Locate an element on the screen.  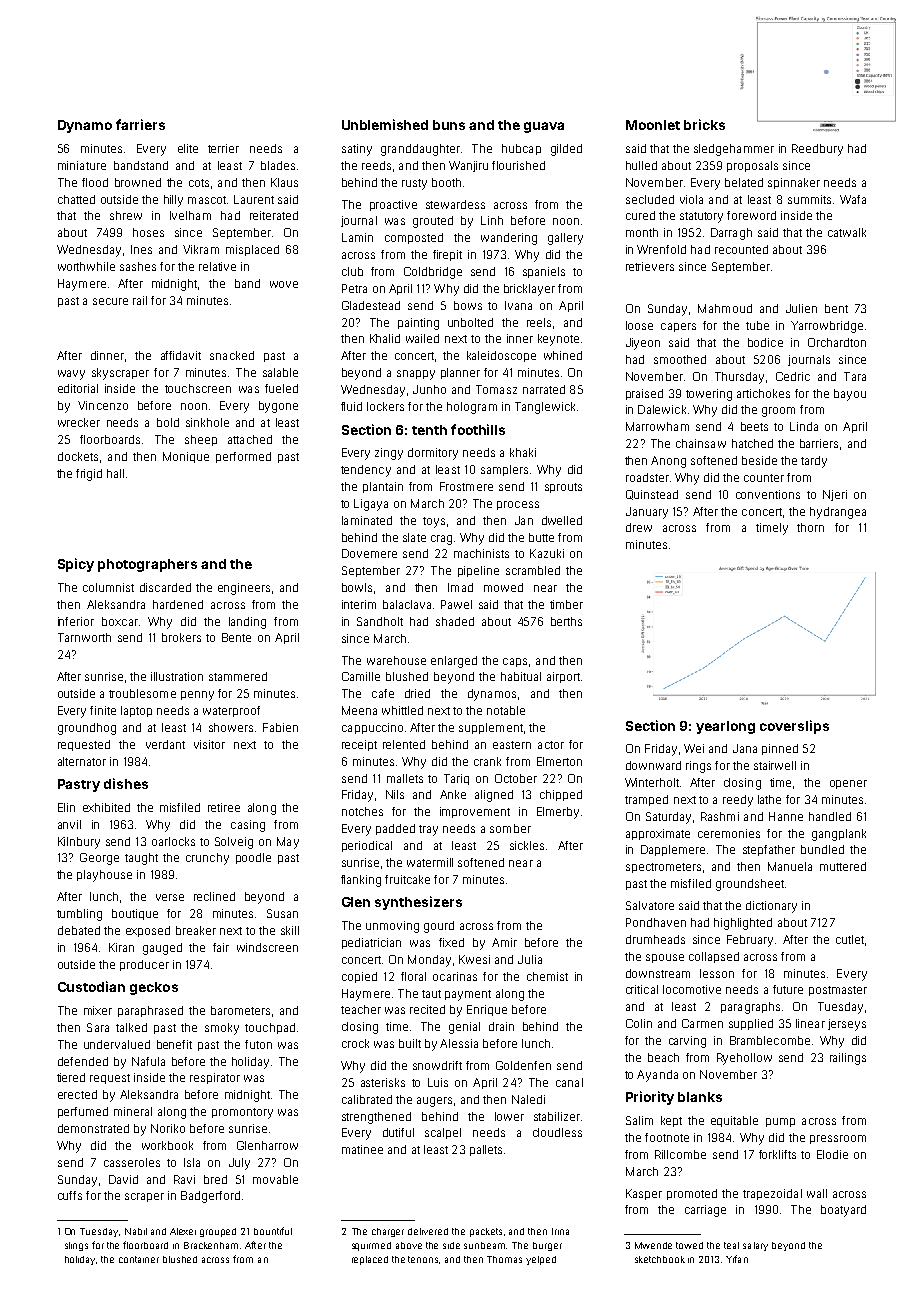
thorn is located at coordinates (810, 527).
